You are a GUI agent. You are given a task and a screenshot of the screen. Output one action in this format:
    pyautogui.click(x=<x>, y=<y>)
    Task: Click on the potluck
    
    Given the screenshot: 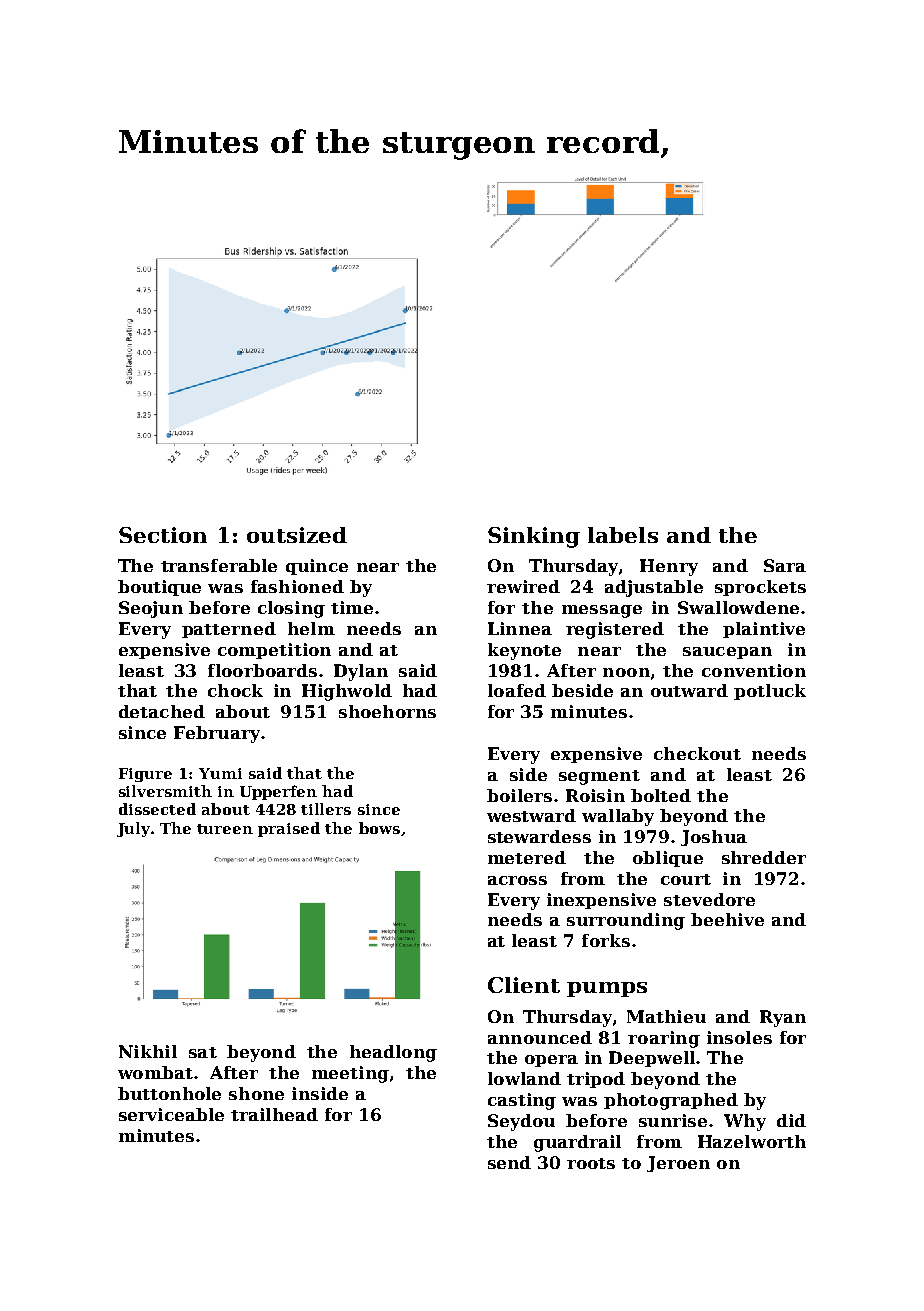 What is the action you would take?
    pyautogui.click(x=770, y=692)
